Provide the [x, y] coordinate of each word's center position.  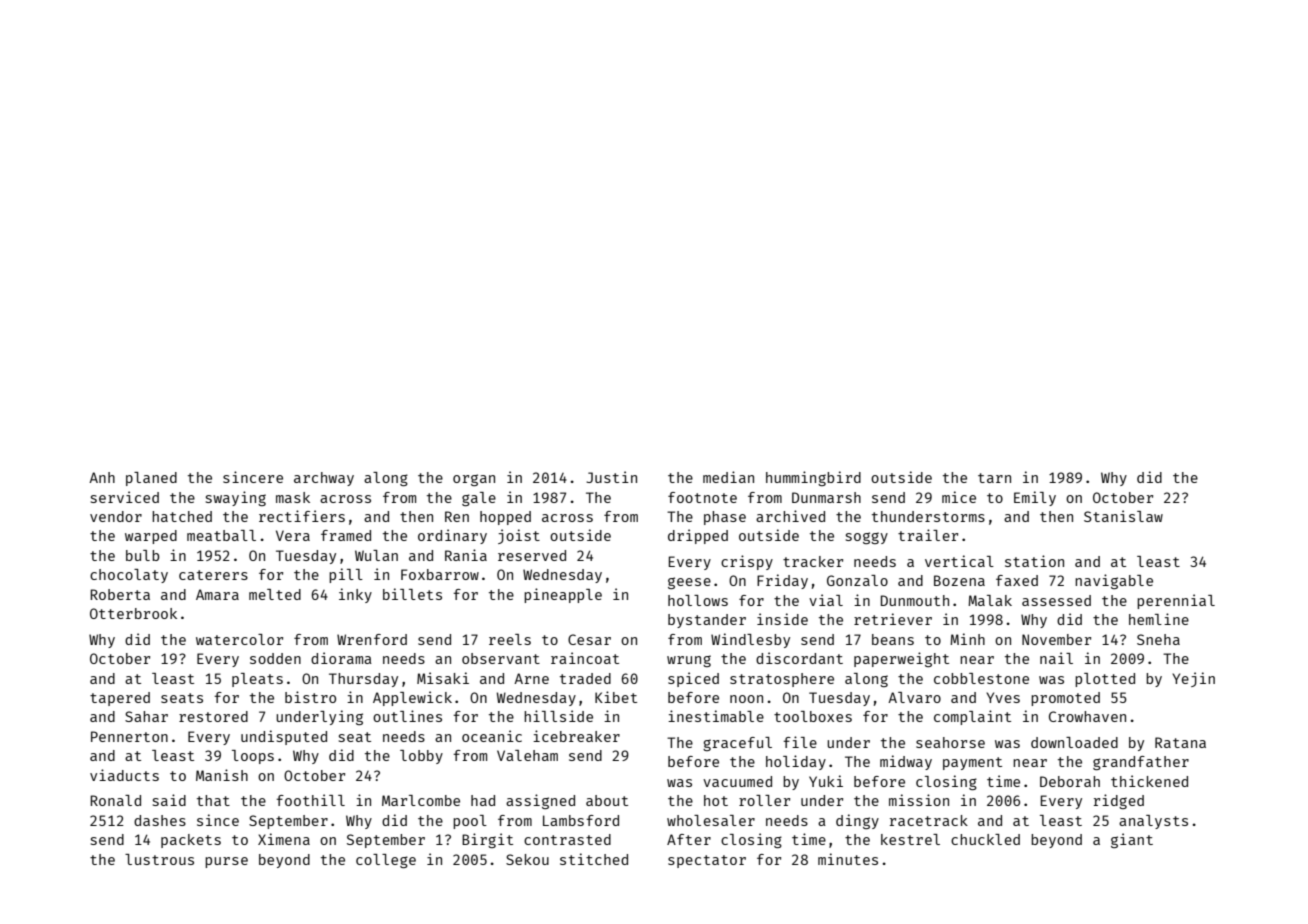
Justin [611, 477]
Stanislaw [1123, 516]
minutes [848, 859]
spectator [707, 861]
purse [226, 862]
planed [151, 479]
